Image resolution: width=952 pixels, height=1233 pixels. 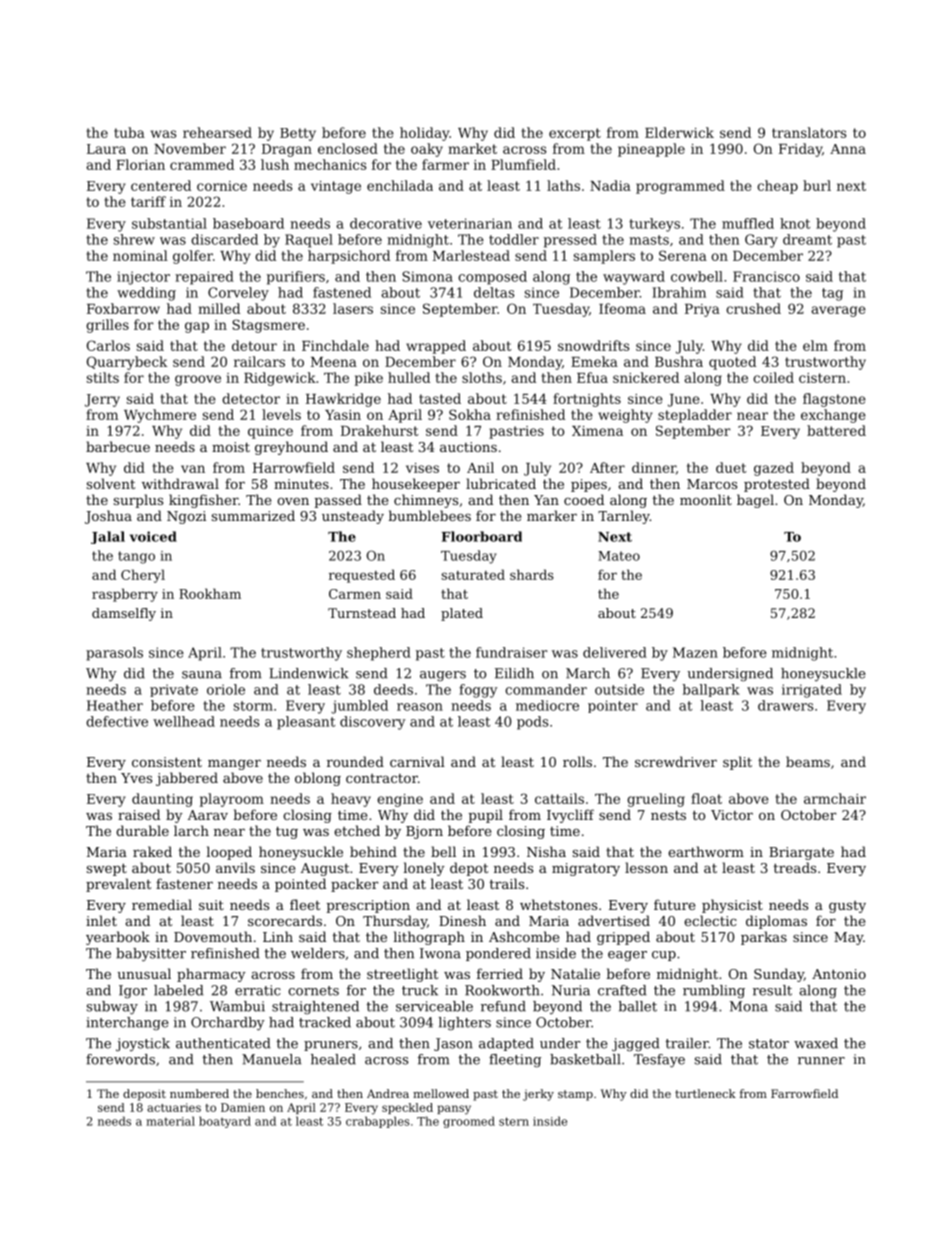 What do you see at coordinates (835, 798) in the document?
I see `armchair` at bounding box center [835, 798].
